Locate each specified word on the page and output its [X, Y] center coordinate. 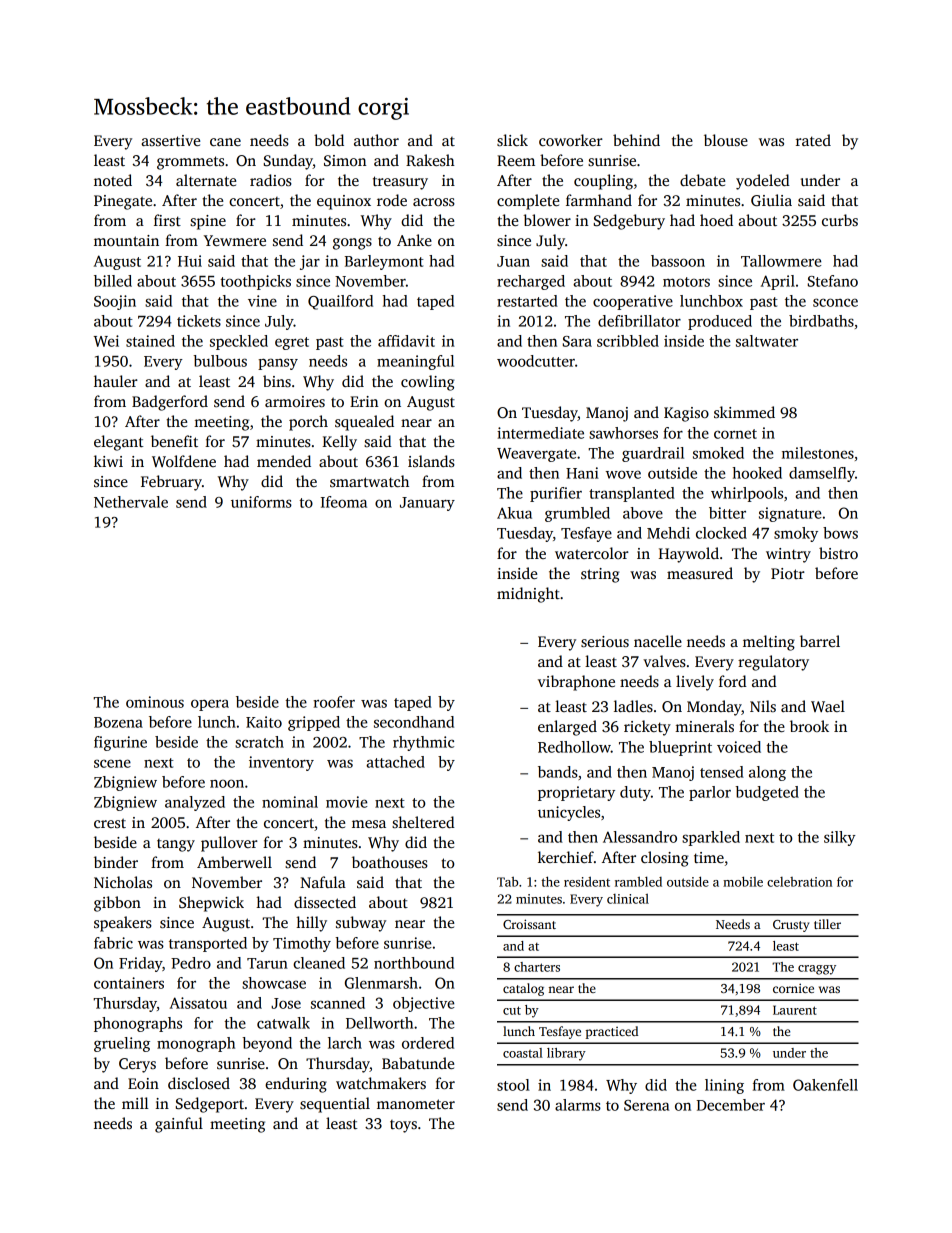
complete [528, 202]
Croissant [529, 924]
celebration [799, 882]
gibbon [117, 904]
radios [271, 180]
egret [292, 343]
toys [403, 1126]
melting [769, 643]
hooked [757, 473]
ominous [155, 702]
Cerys [137, 1065]
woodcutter [536, 361]
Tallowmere [781, 261]
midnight [528, 595]
